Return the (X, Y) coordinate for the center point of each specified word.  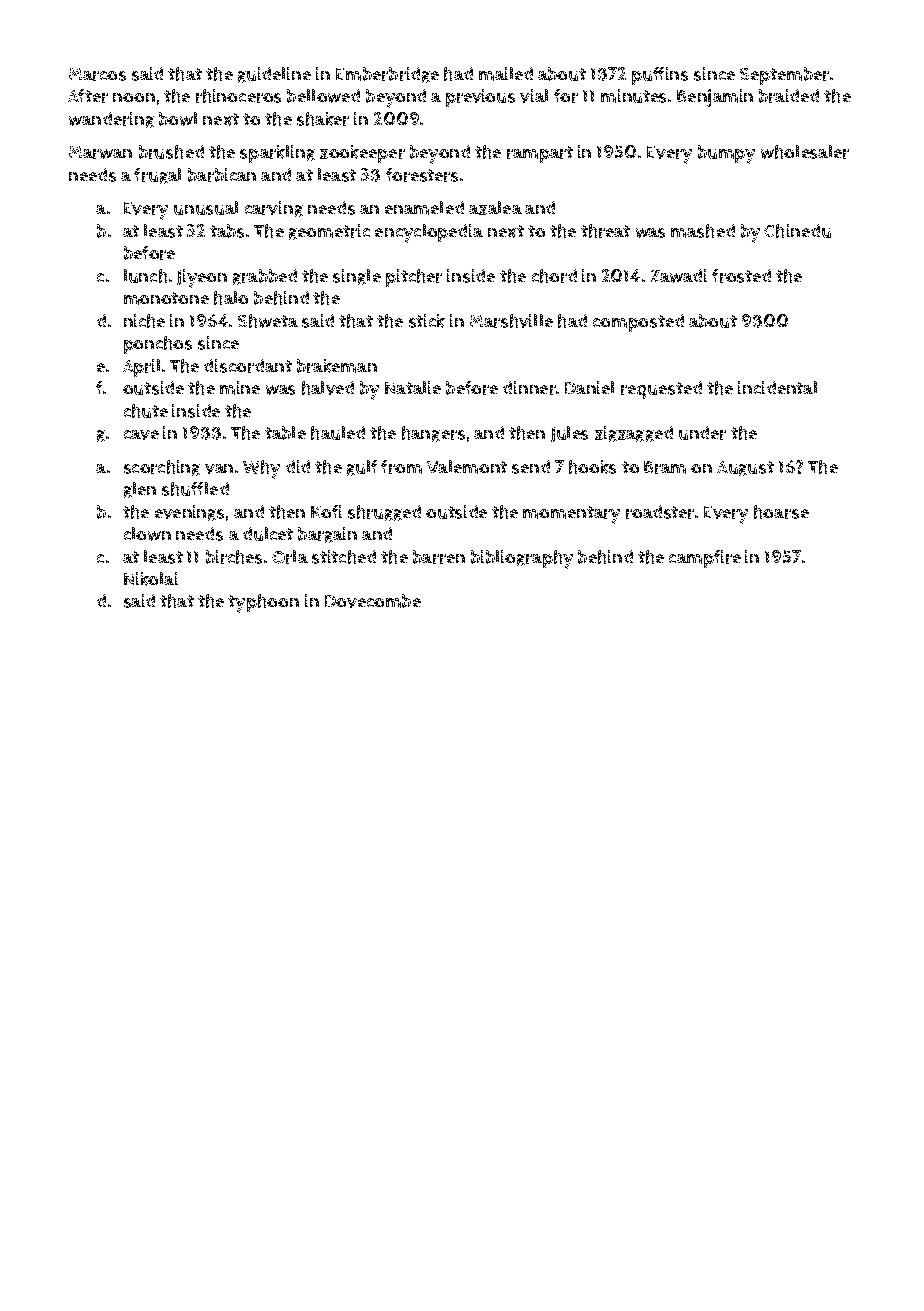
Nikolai (151, 579)
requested (661, 390)
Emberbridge (387, 75)
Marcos (97, 74)
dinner (529, 388)
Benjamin (715, 98)
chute (146, 411)
